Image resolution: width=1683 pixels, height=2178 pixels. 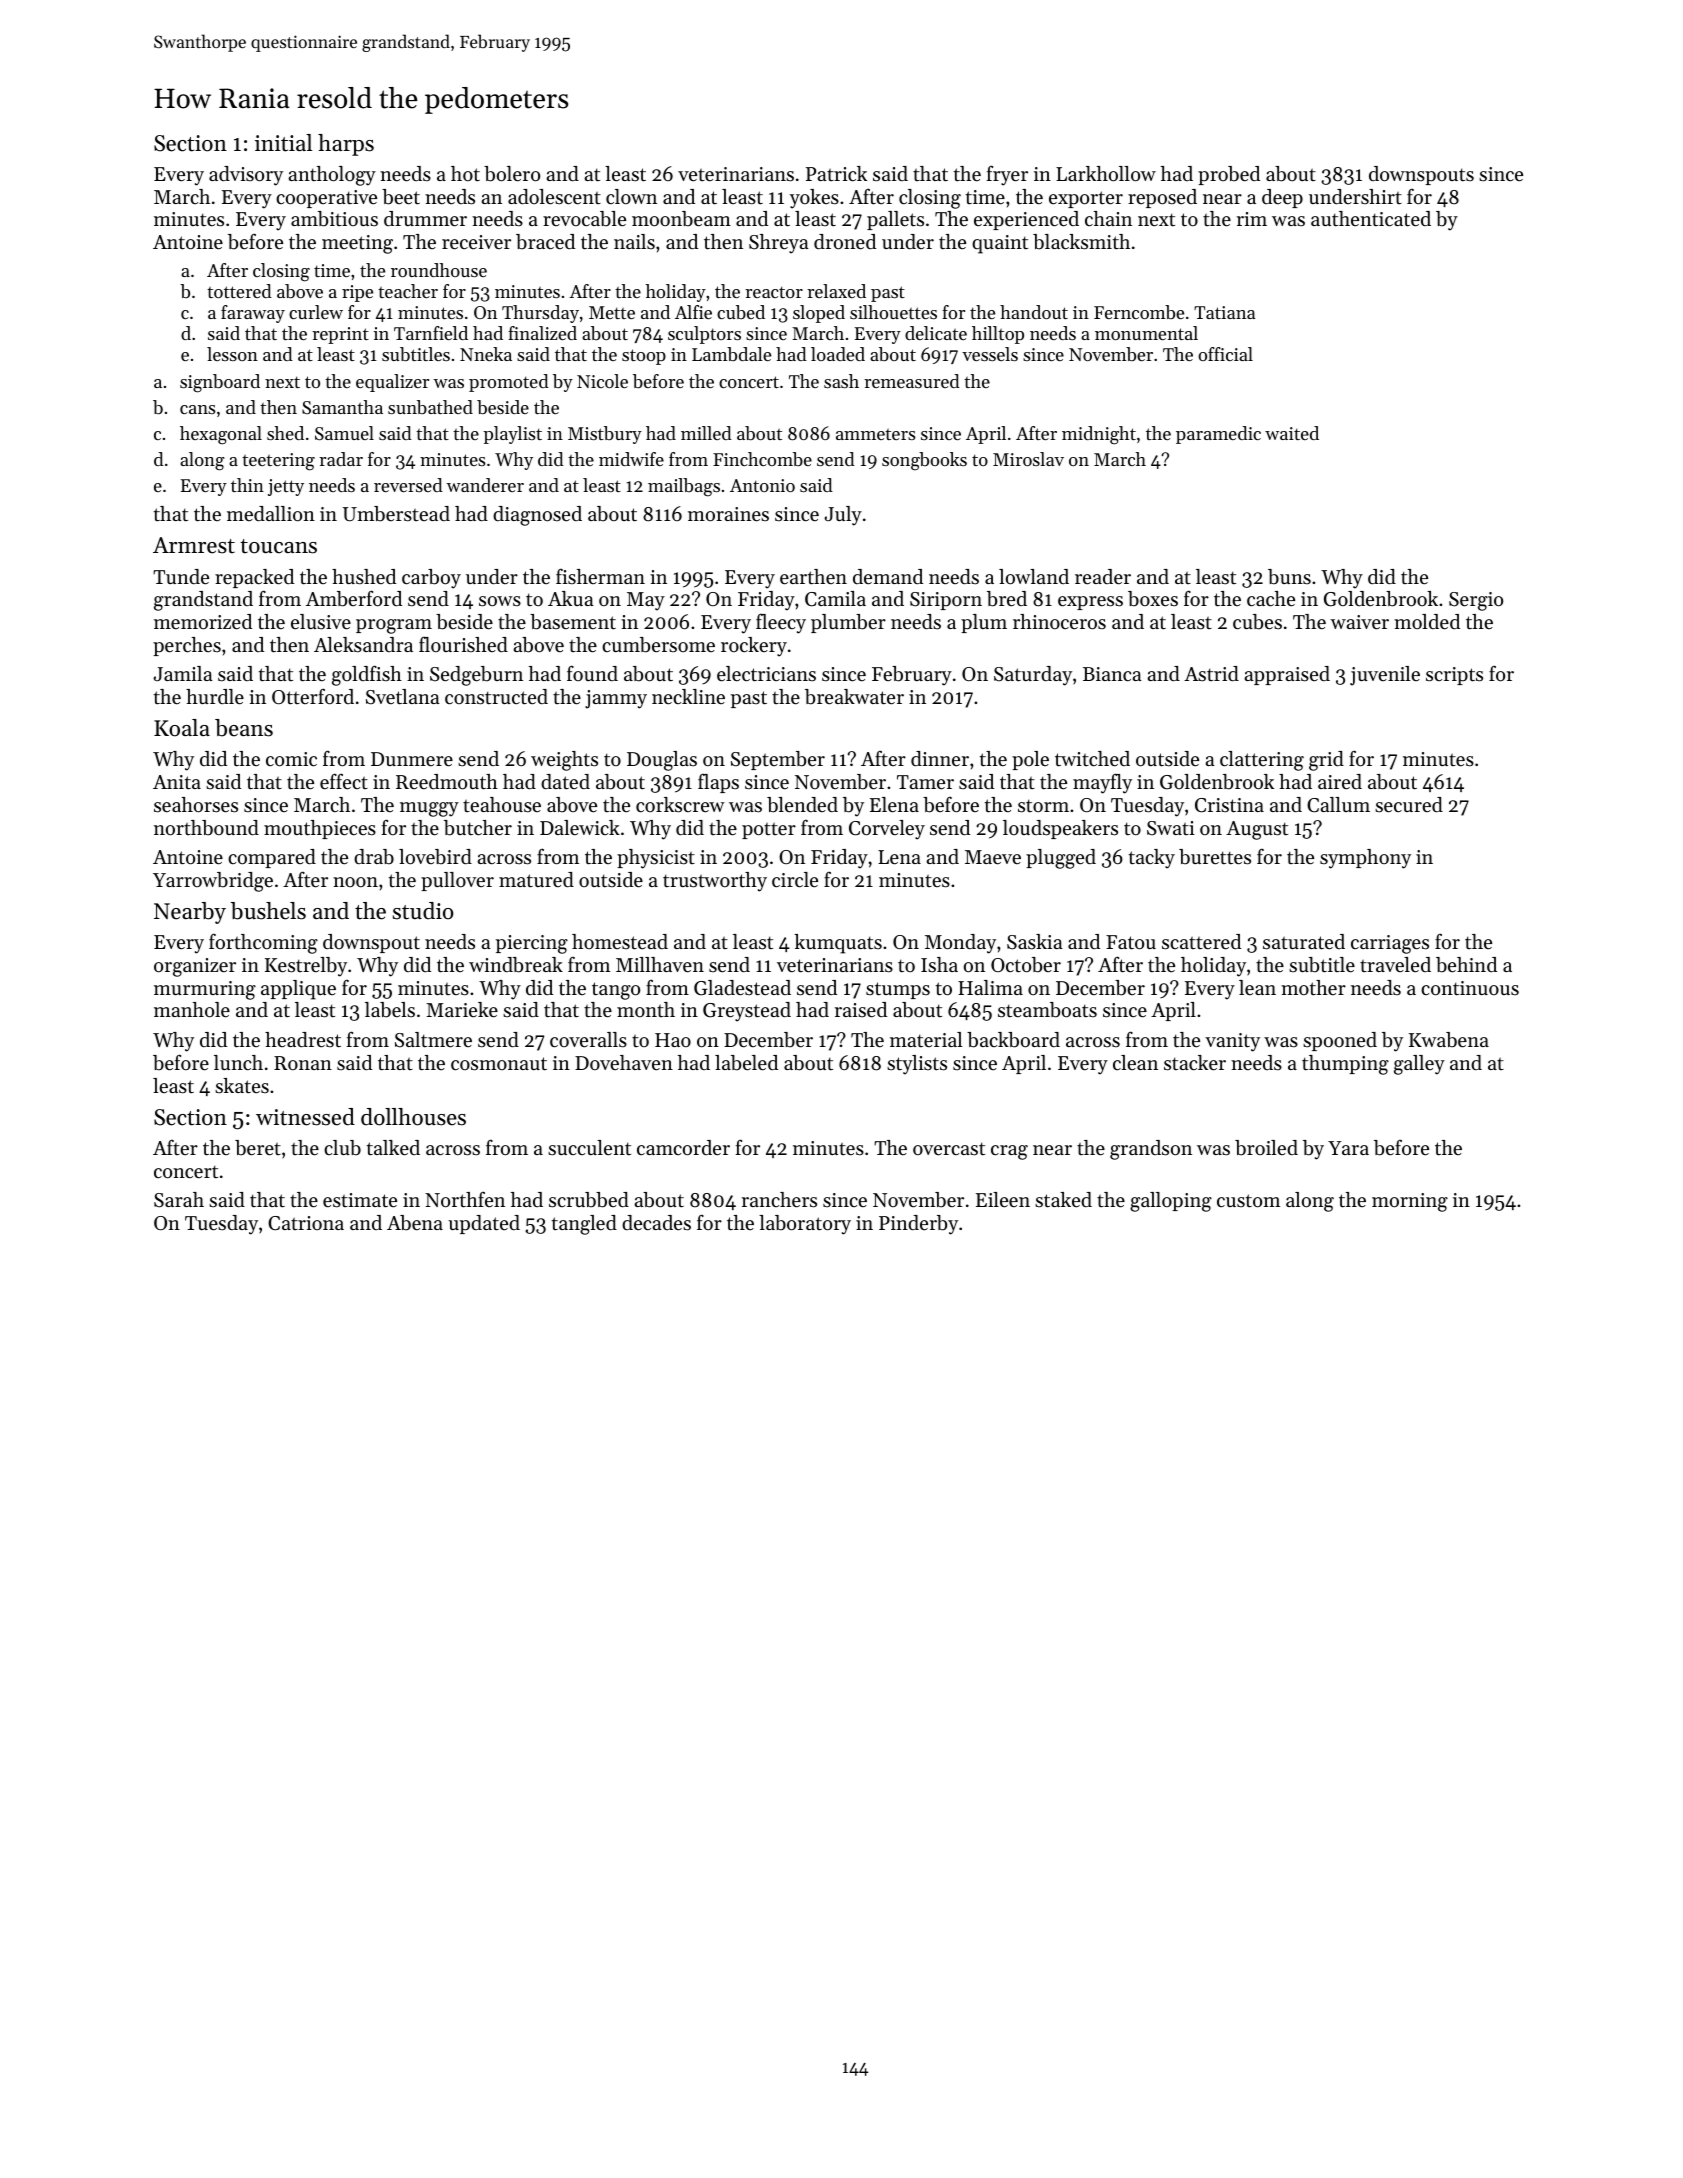 I want to click on relaxed, so click(x=836, y=291).
